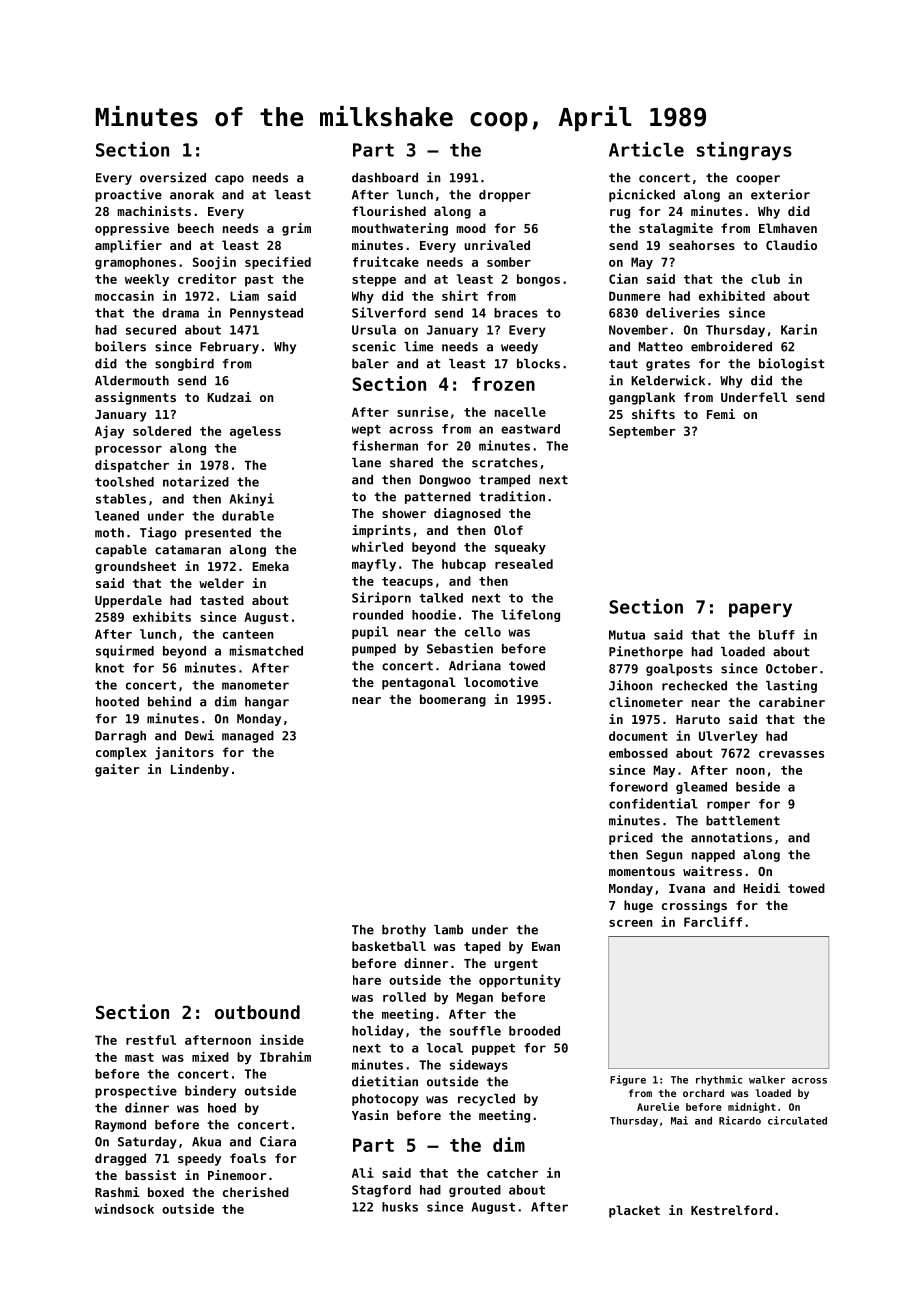  Describe the element at coordinates (248, 516) in the document. I see `durable` at that location.
